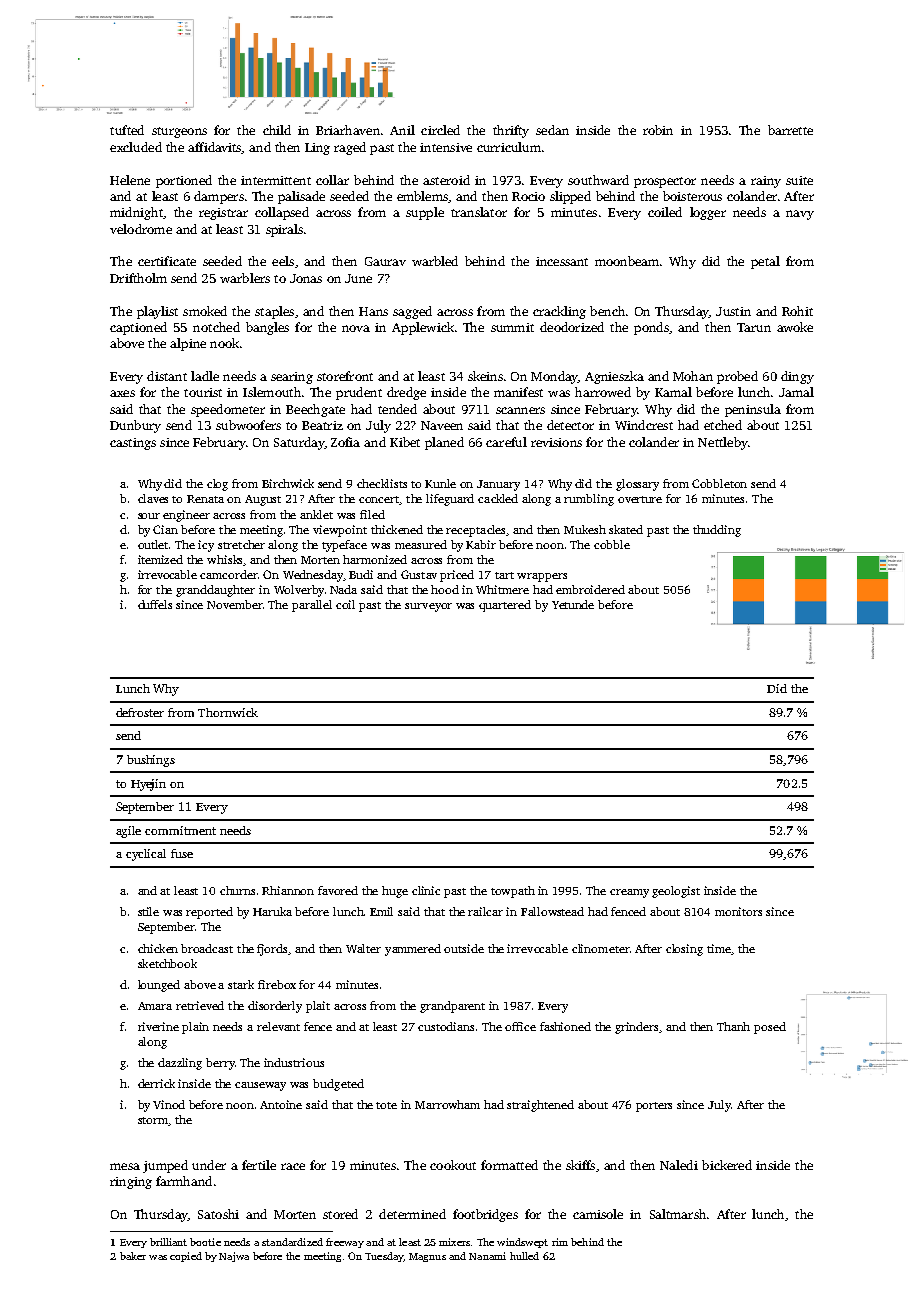 The image size is (924, 1308). Describe the element at coordinates (440, 130) in the document. I see `circled` at that location.
